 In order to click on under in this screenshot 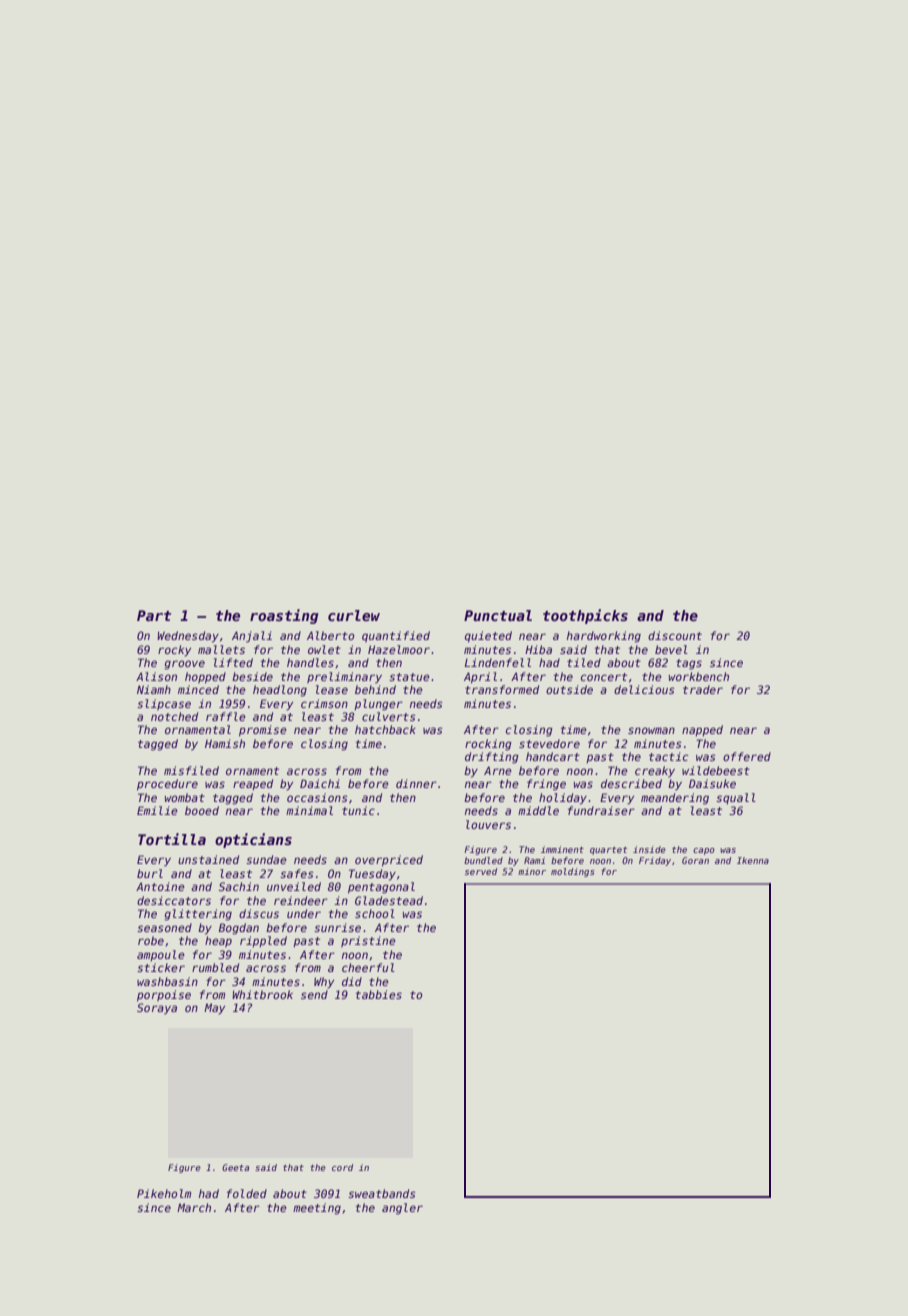, I will do `click(304, 913)`.
